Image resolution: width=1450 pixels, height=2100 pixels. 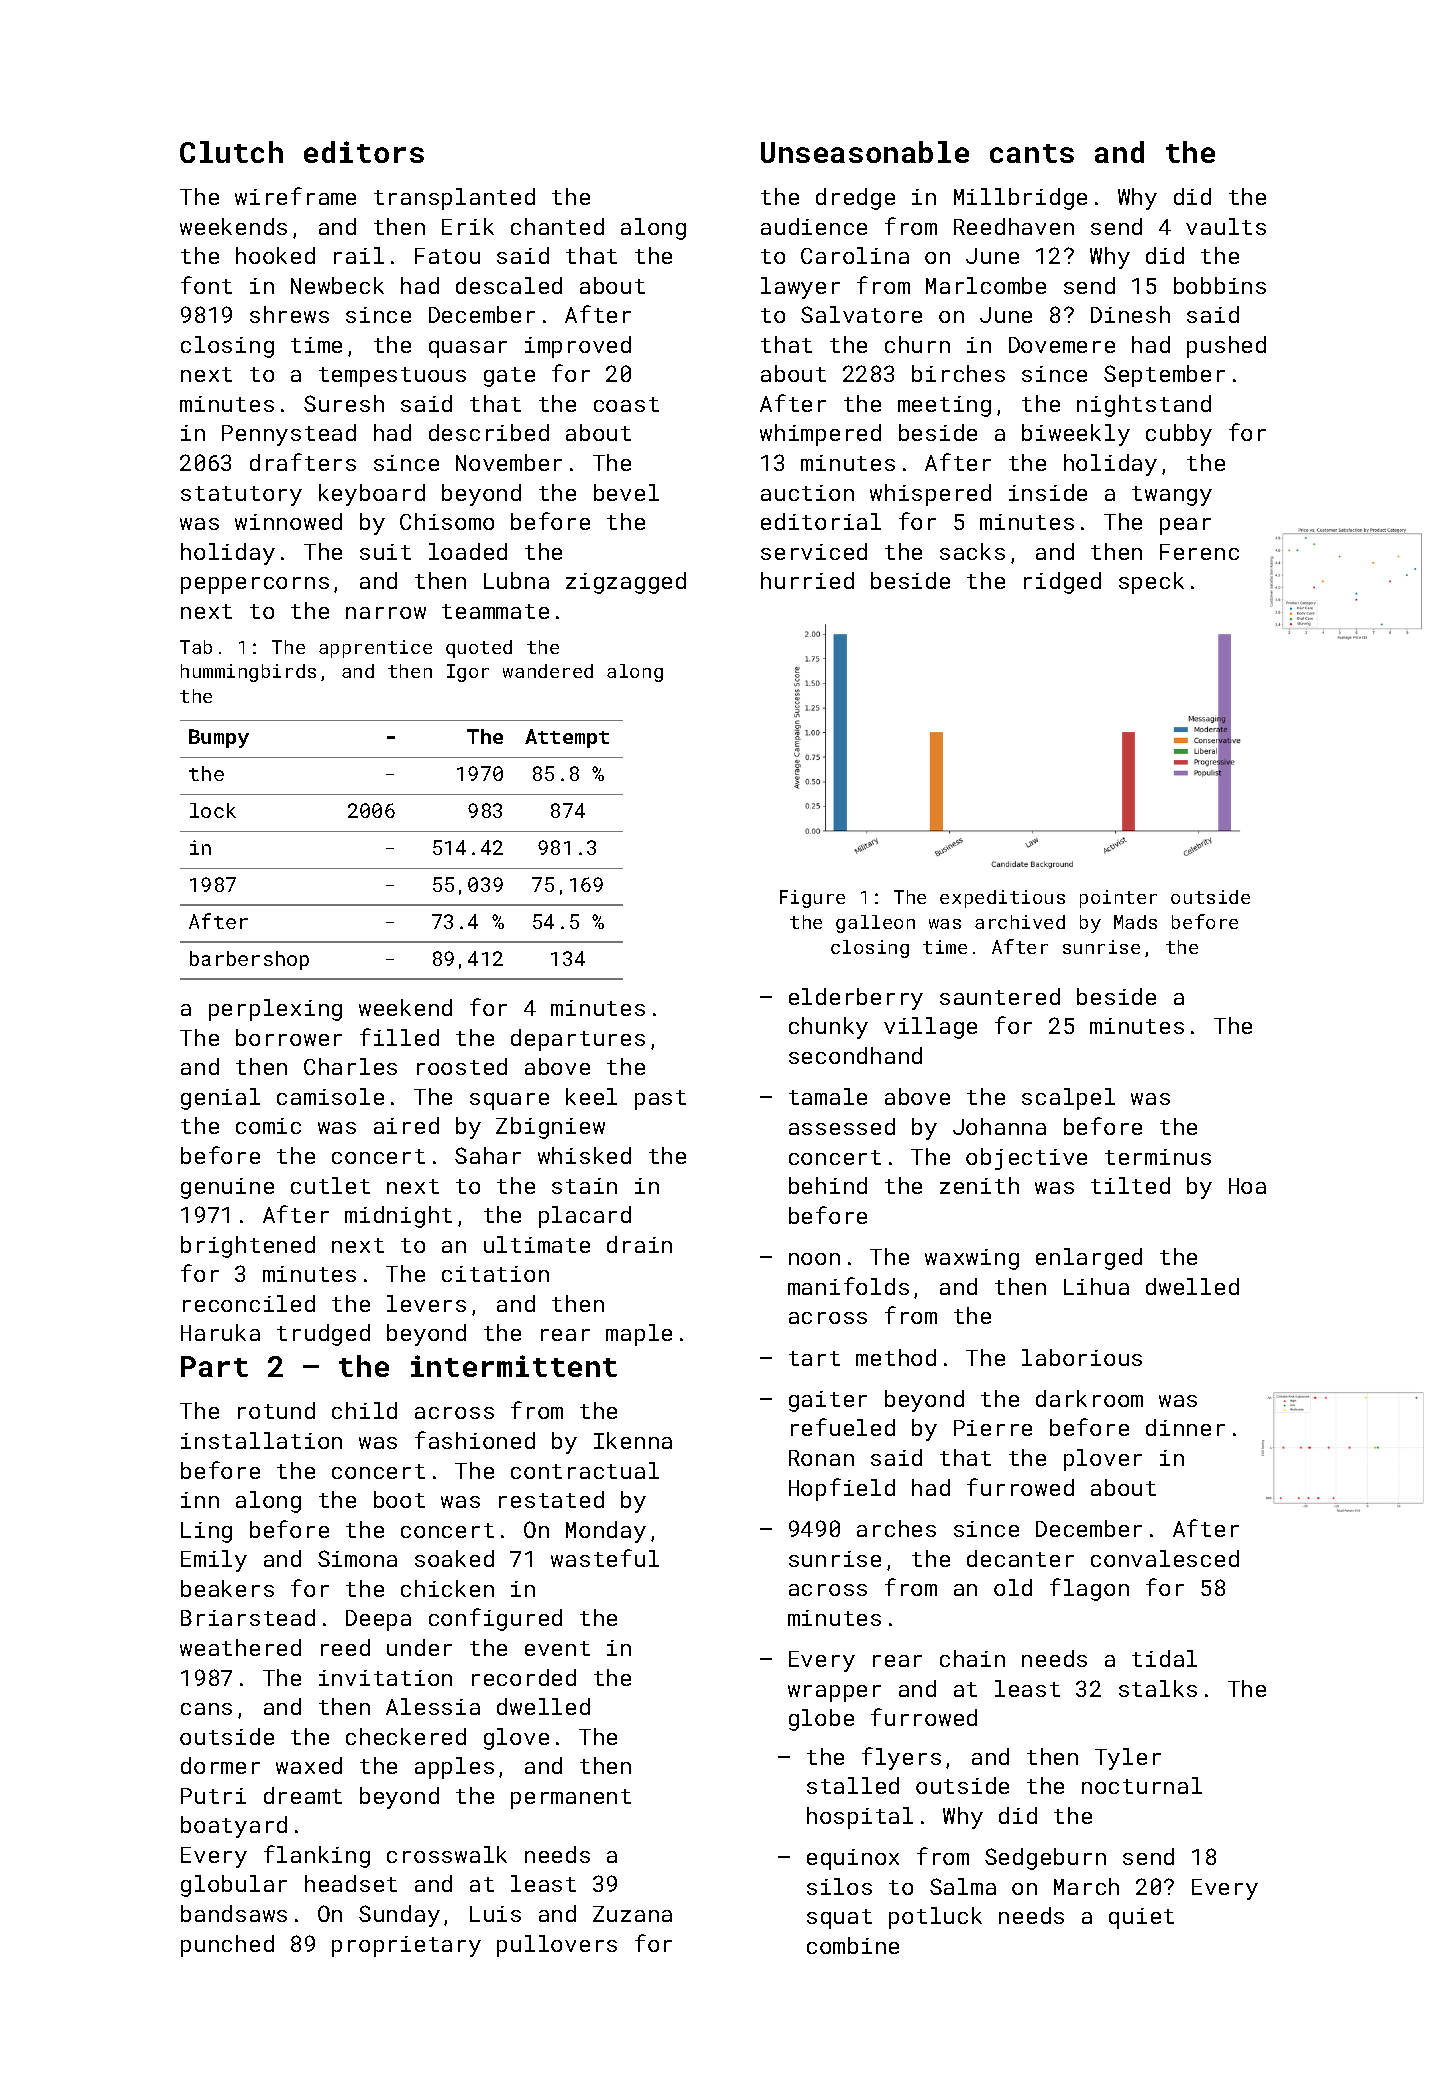 I want to click on Unseasonable, so click(x=865, y=152).
